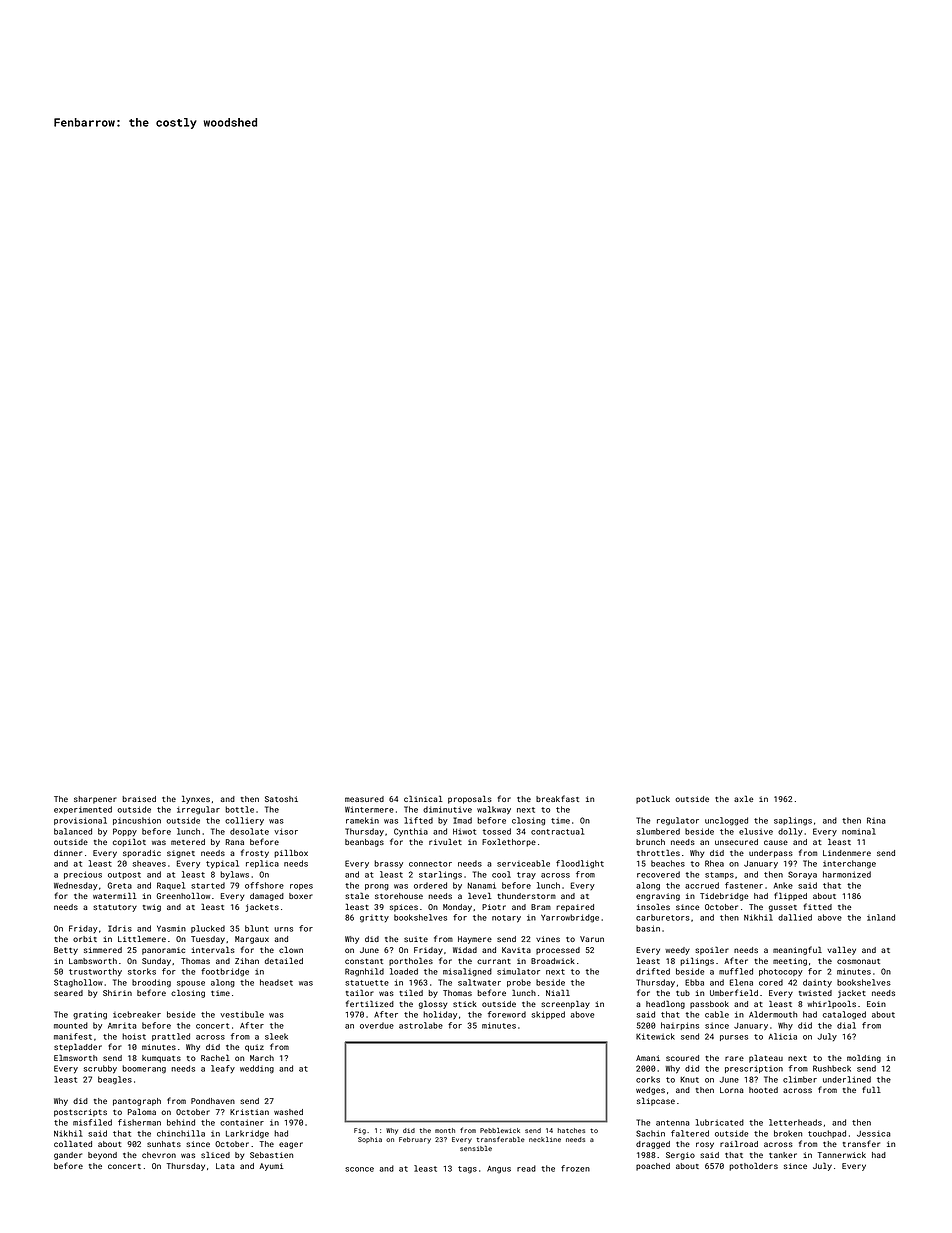 Image resolution: width=952 pixels, height=1233 pixels. What do you see at coordinates (281, 799) in the screenshot?
I see `Satoshi` at bounding box center [281, 799].
